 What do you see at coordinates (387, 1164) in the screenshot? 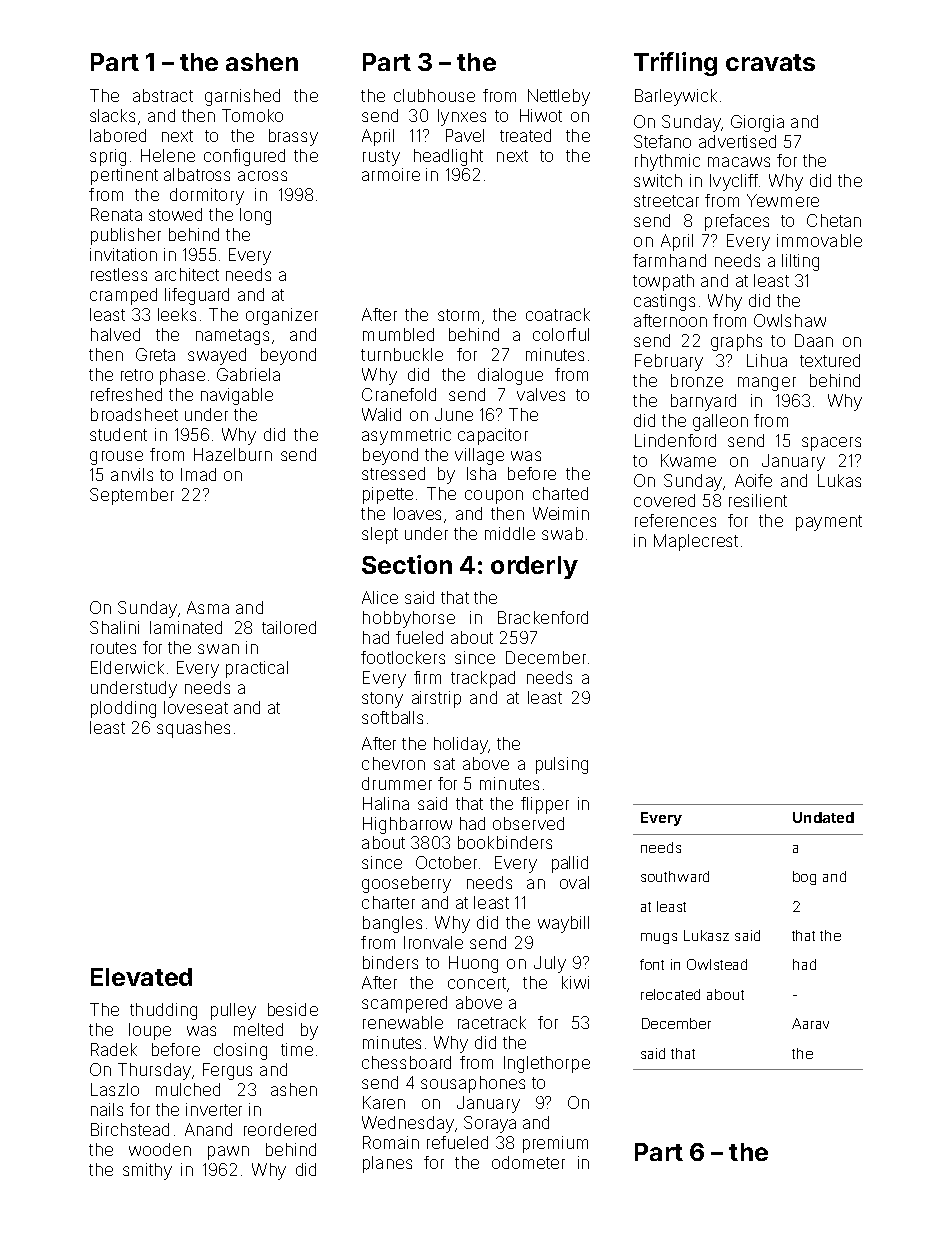
I see `planes` at bounding box center [387, 1164].
